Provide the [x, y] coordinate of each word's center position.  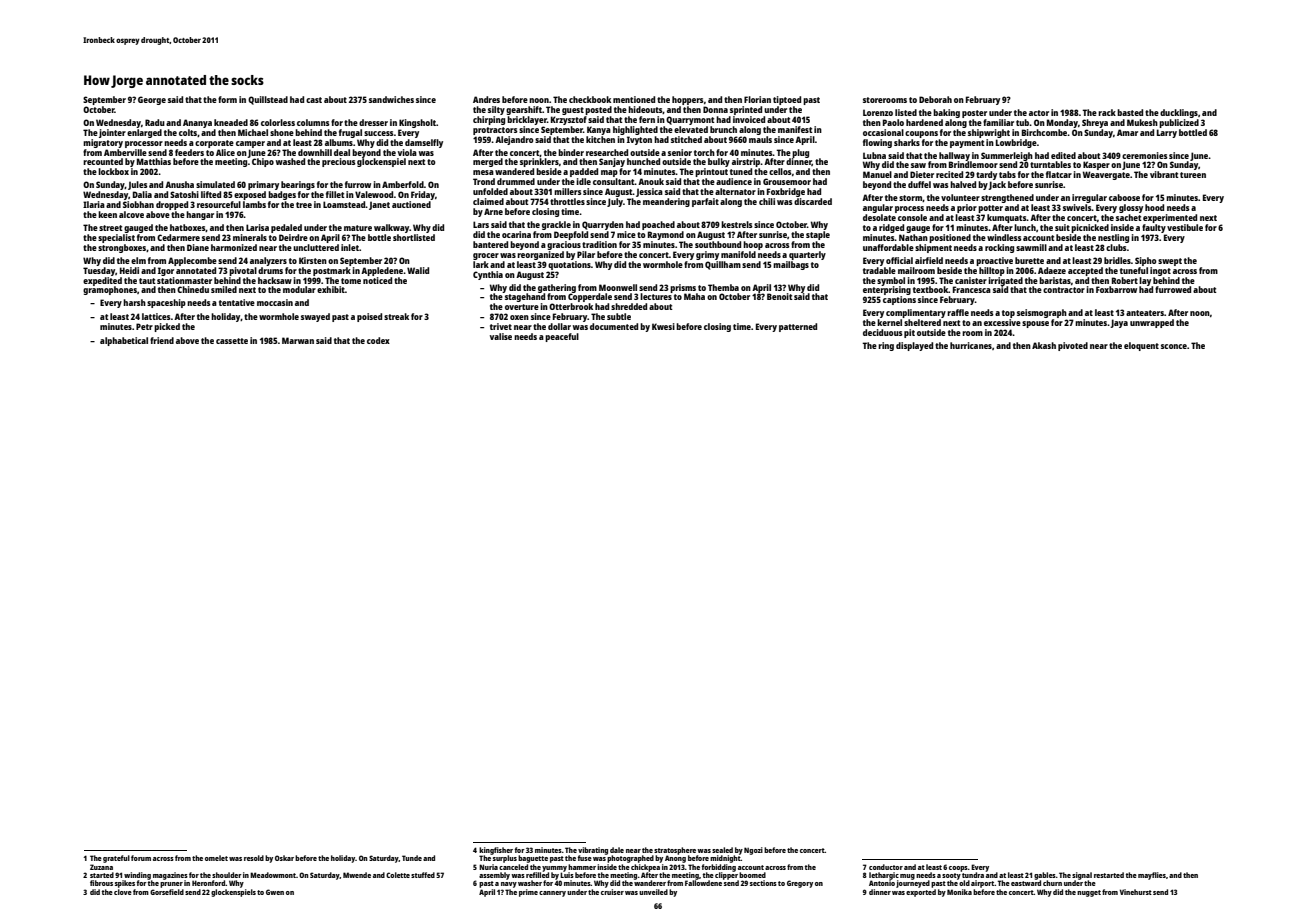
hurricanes [971, 345]
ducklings [1179, 113]
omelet [216, 858]
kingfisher [496, 851]
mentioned [634, 99]
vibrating [593, 851]
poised [369, 317]
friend [162, 340]
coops [958, 869]
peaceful [562, 337]
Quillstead [268, 100]
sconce [1174, 346]
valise [501, 336]
